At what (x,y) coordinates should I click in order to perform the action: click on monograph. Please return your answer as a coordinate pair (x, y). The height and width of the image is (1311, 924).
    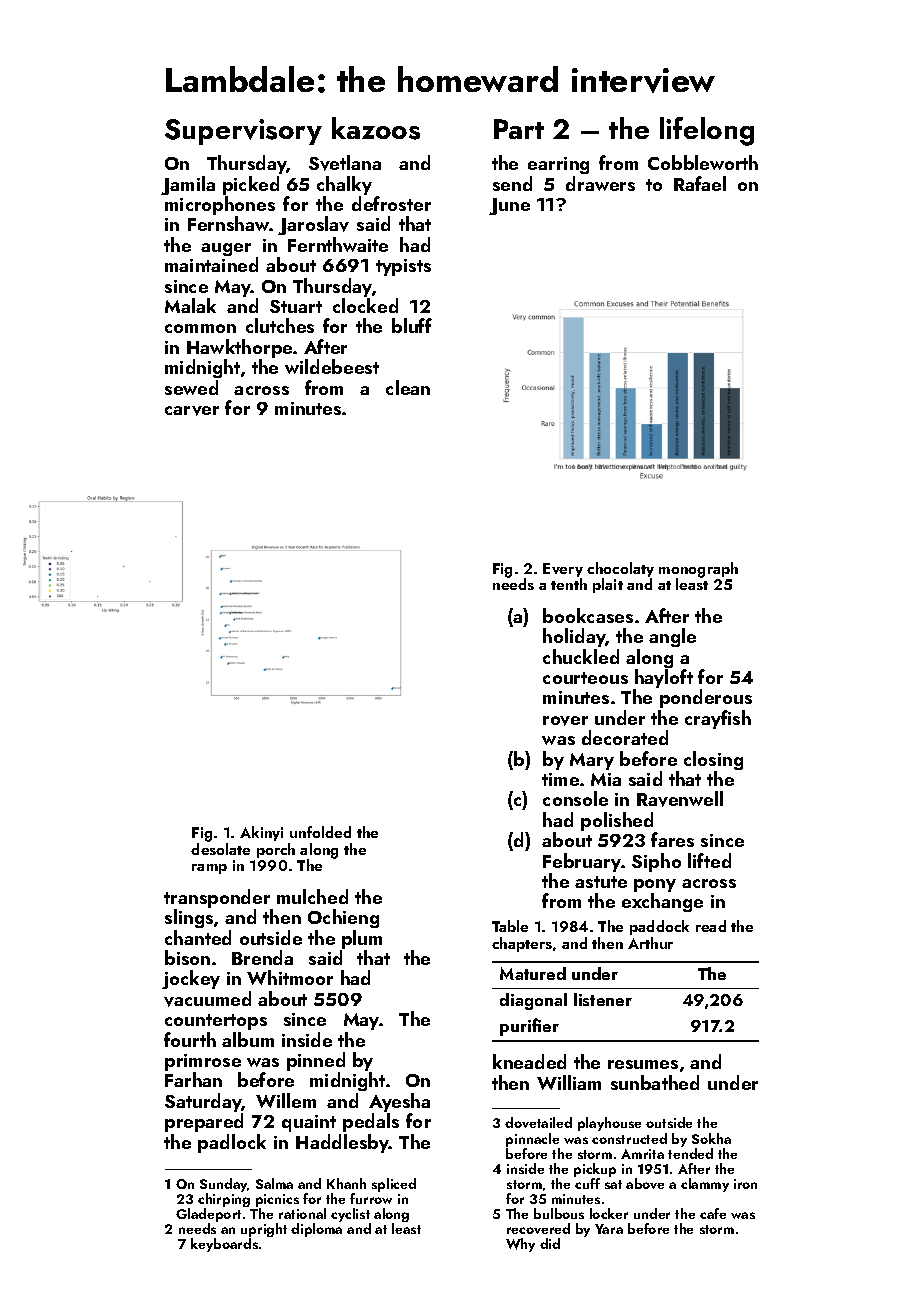
    Looking at the image, I should click on (698, 570).
